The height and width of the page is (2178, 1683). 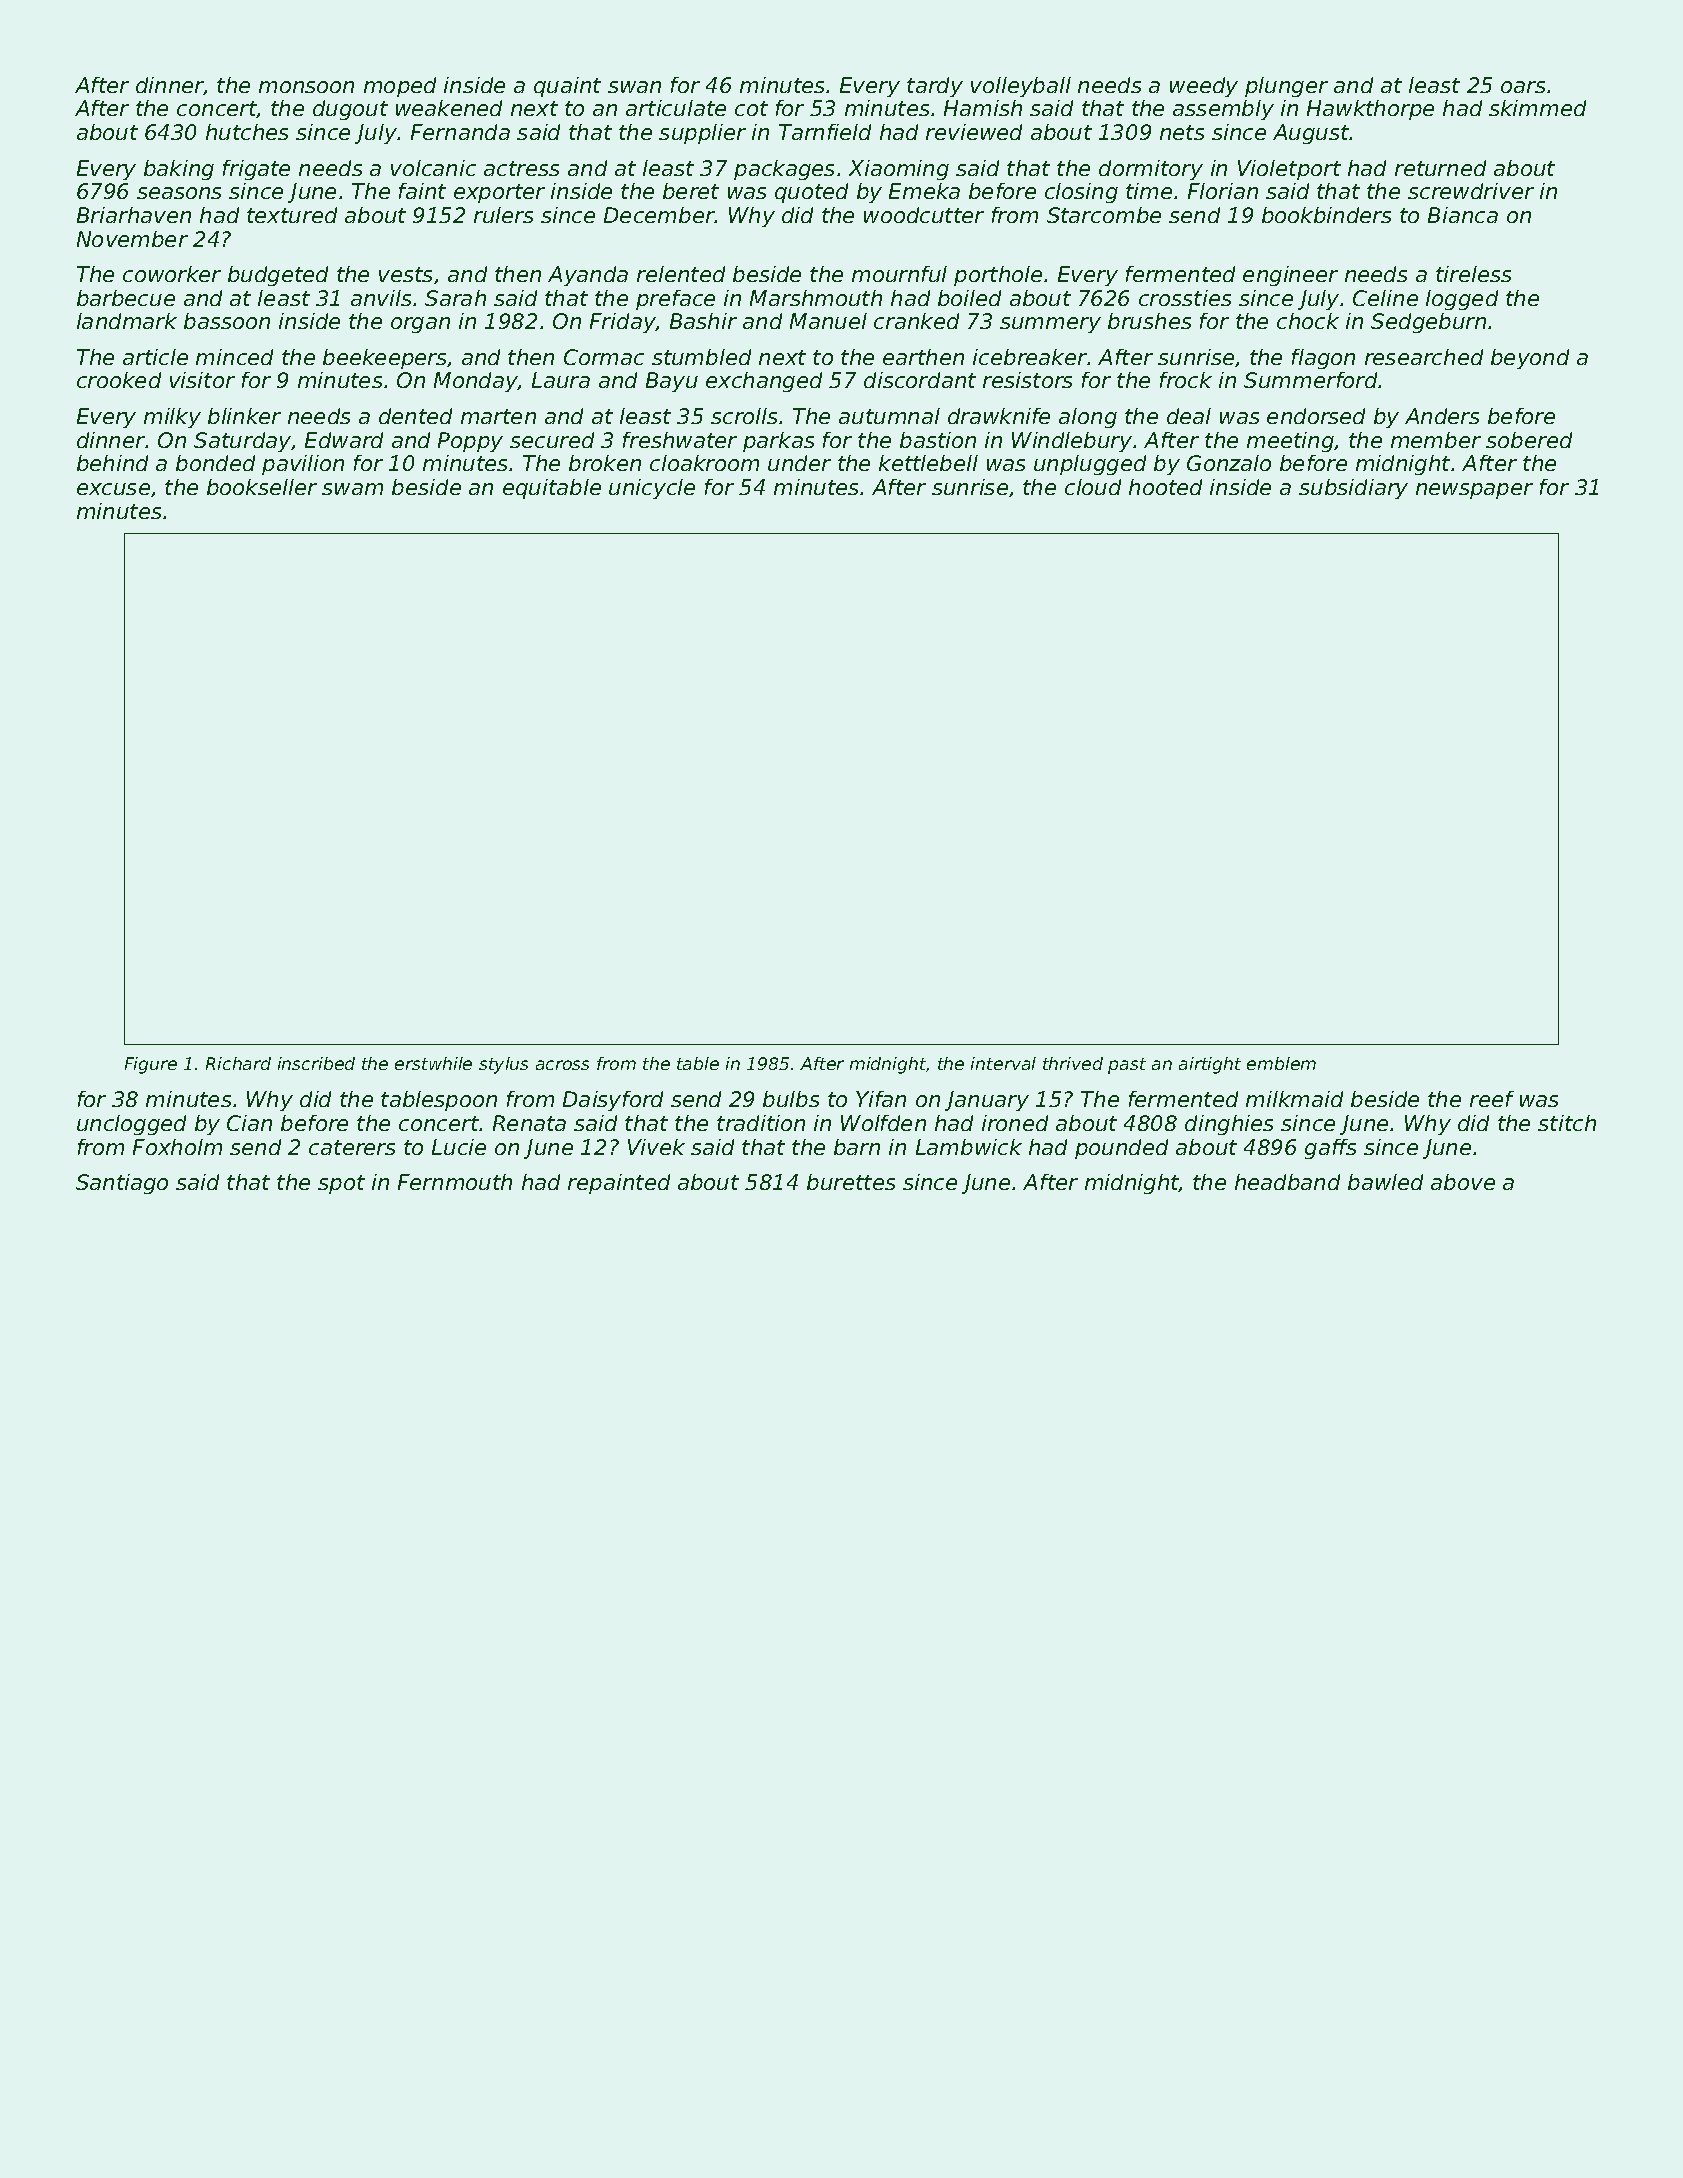 I want to click on member, so click(x=1436, y=440).
